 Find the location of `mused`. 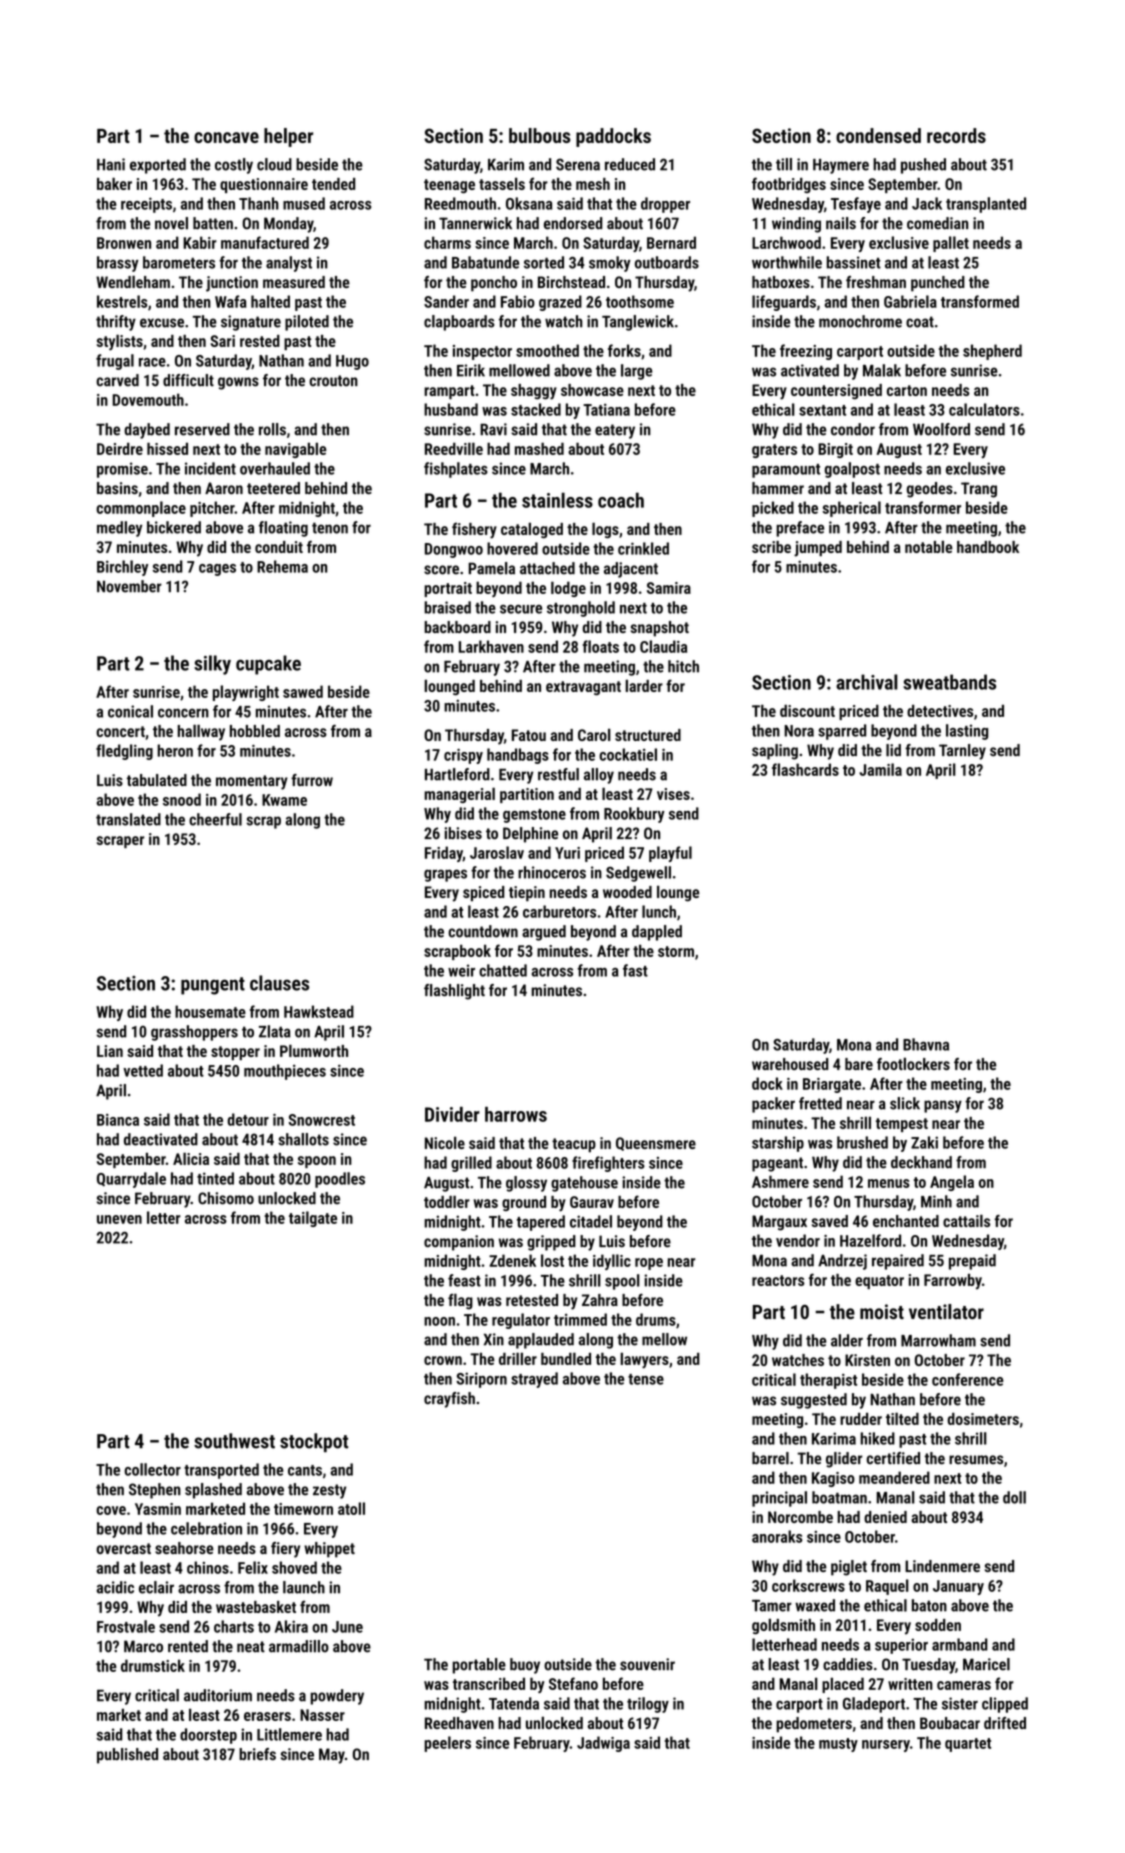

mused is located at coordinates (304, 203).
